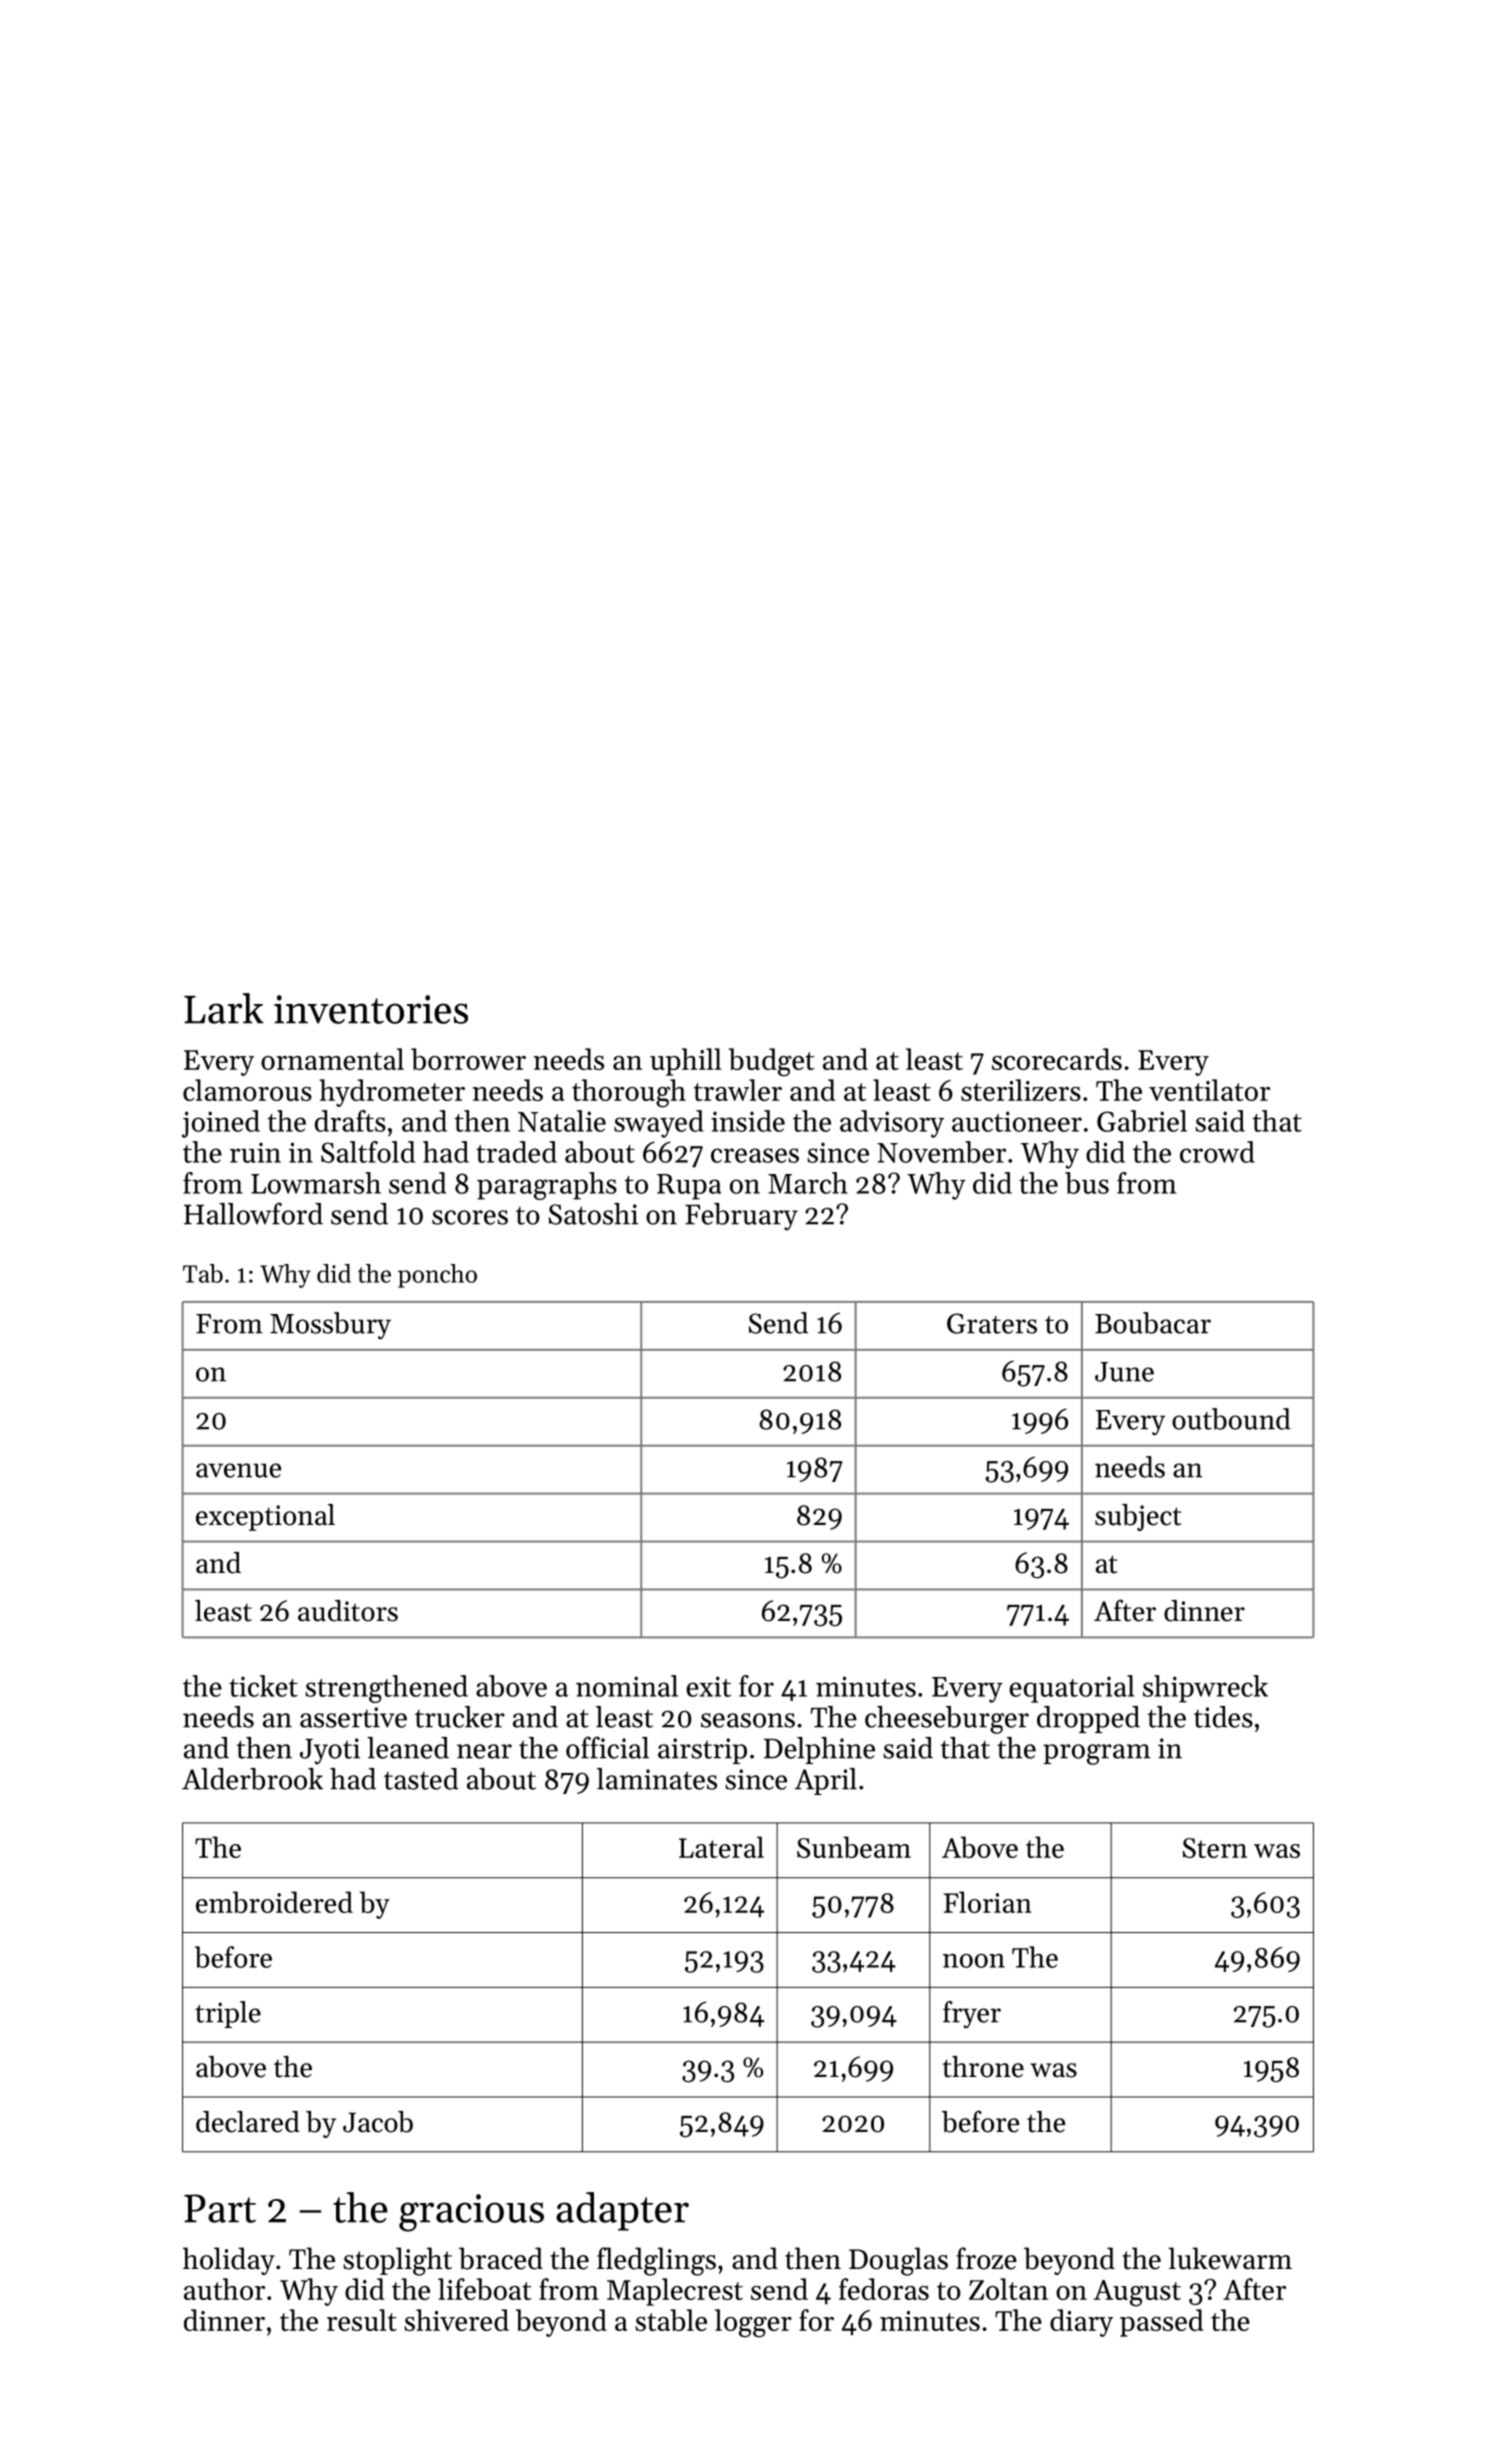 The image size is (1496, 2464). What do you see at coordinates (378, 2122) in the page?
I see `Jacob` at bounding box center [378, 2122].
